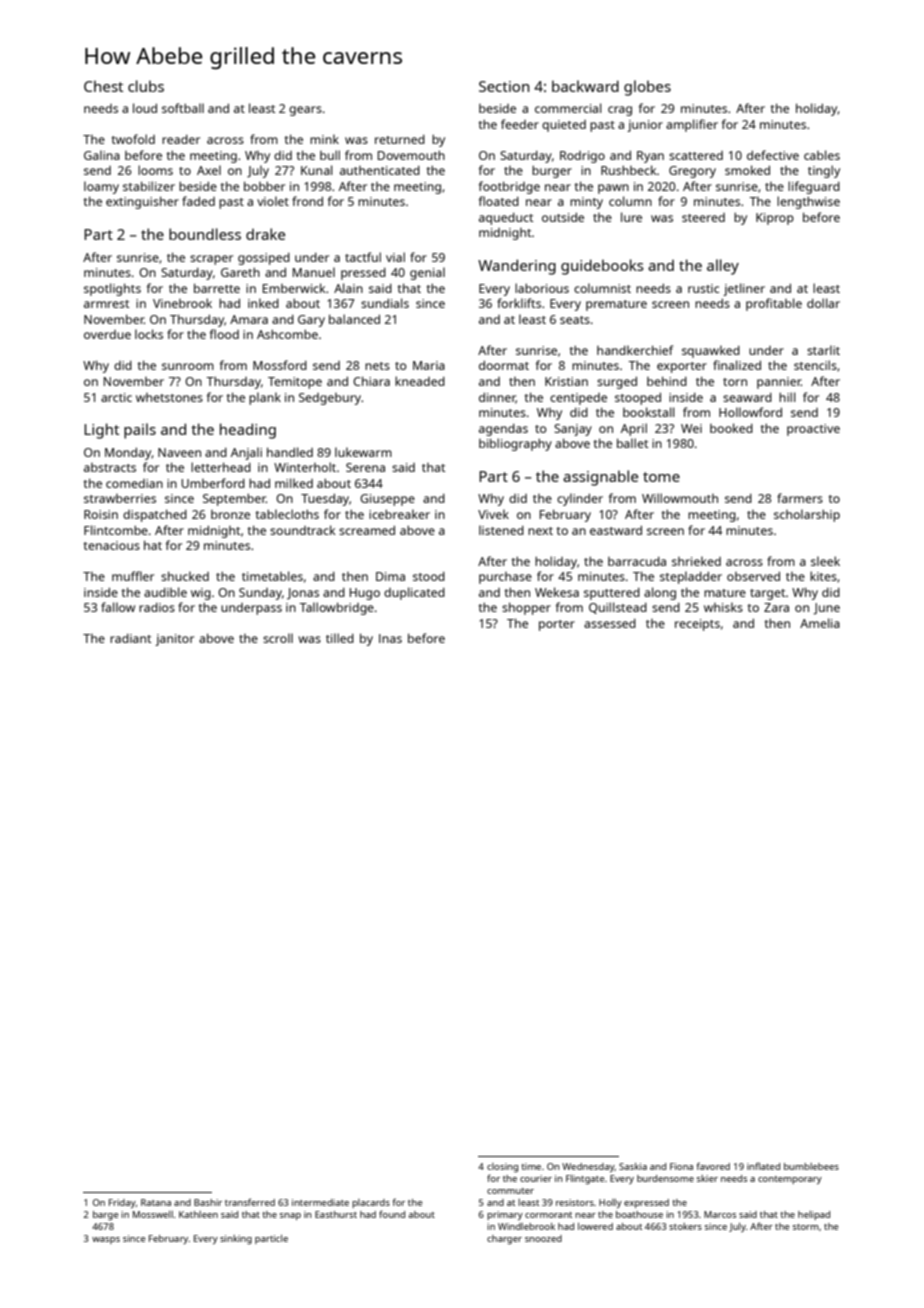 Image resolution: width=924 pixels, height=1308 pixels. What do you see at coordinates (543, 1238) in the screenshot?
I see `snoozed` at bounding box center [543, 1238].
